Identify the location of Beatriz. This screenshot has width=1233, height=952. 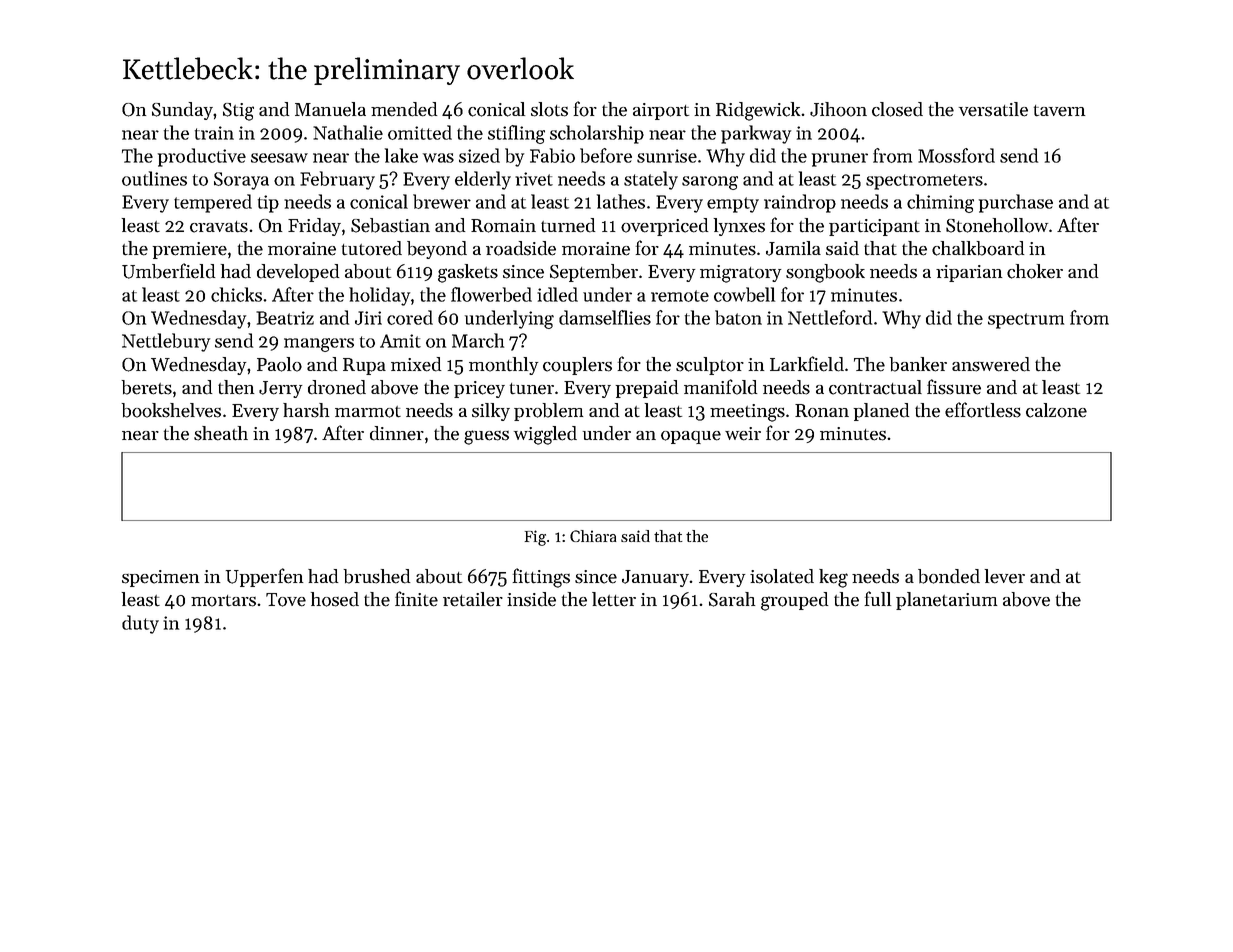
(285, 318).
